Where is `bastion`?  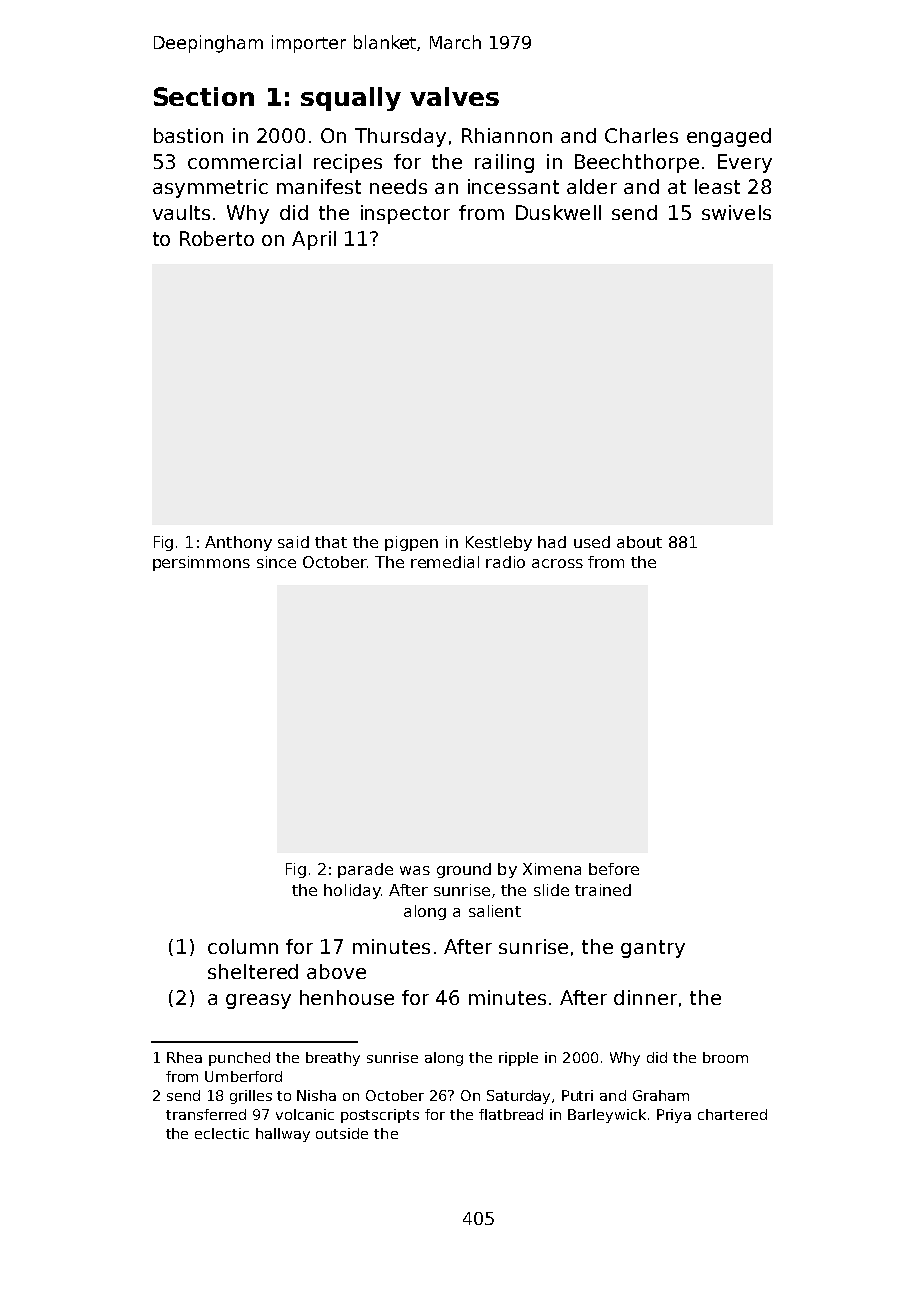
bastion is located at coordinates (188, 135).
